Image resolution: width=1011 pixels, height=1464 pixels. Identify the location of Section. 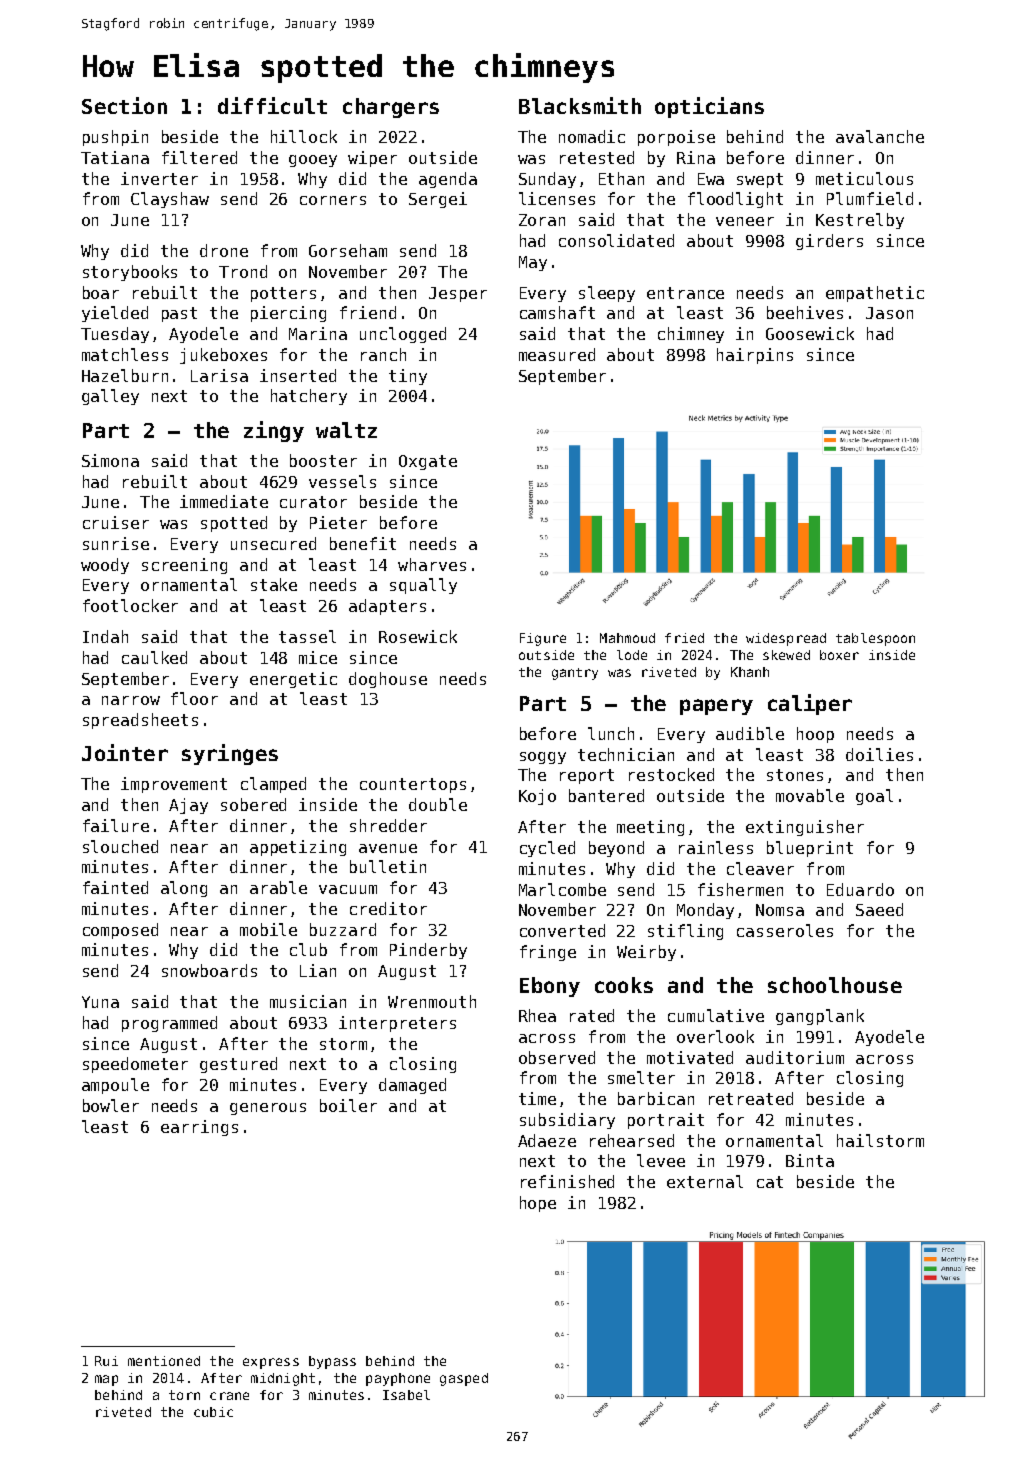
(124, 105).
